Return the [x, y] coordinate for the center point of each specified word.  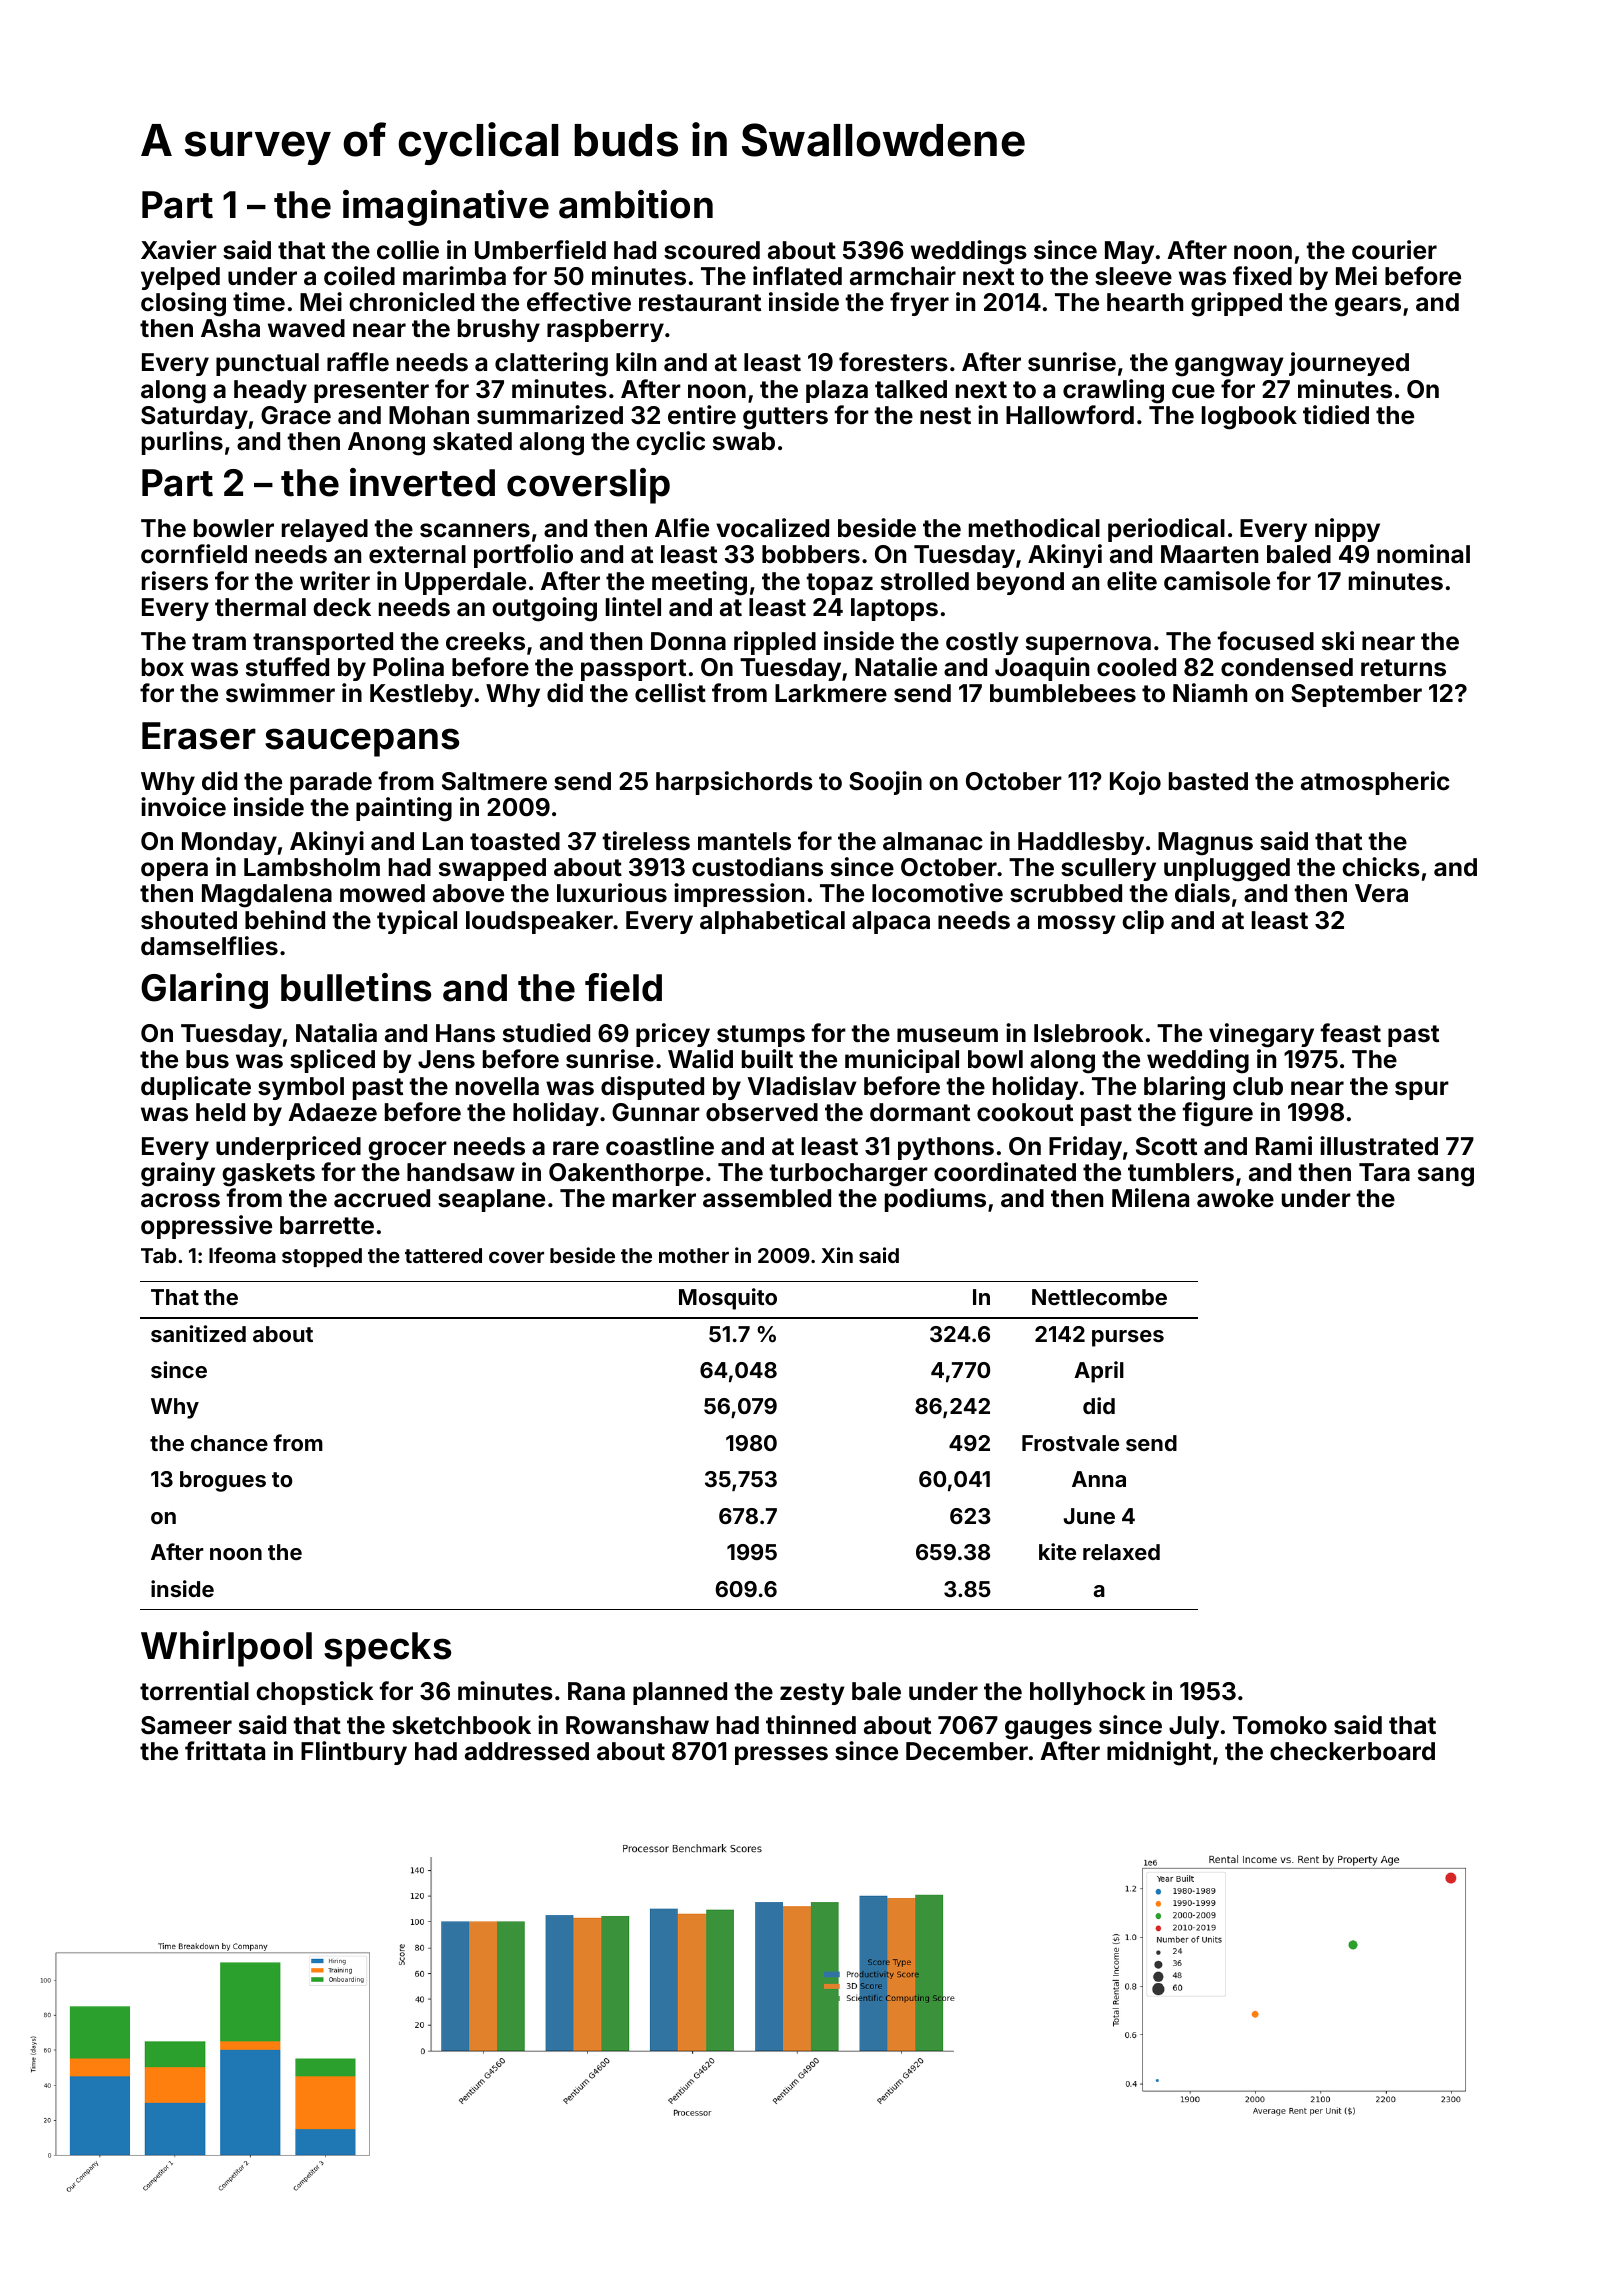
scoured [712, 250]
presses [781, 1755]
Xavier [179, 250]
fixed [1262, 276]
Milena [1150, 1198]
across [180, 1200]
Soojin [885, 783]
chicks [1381, 867]
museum [947, 1035]
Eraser [199, 736]
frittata [225, 1751]
